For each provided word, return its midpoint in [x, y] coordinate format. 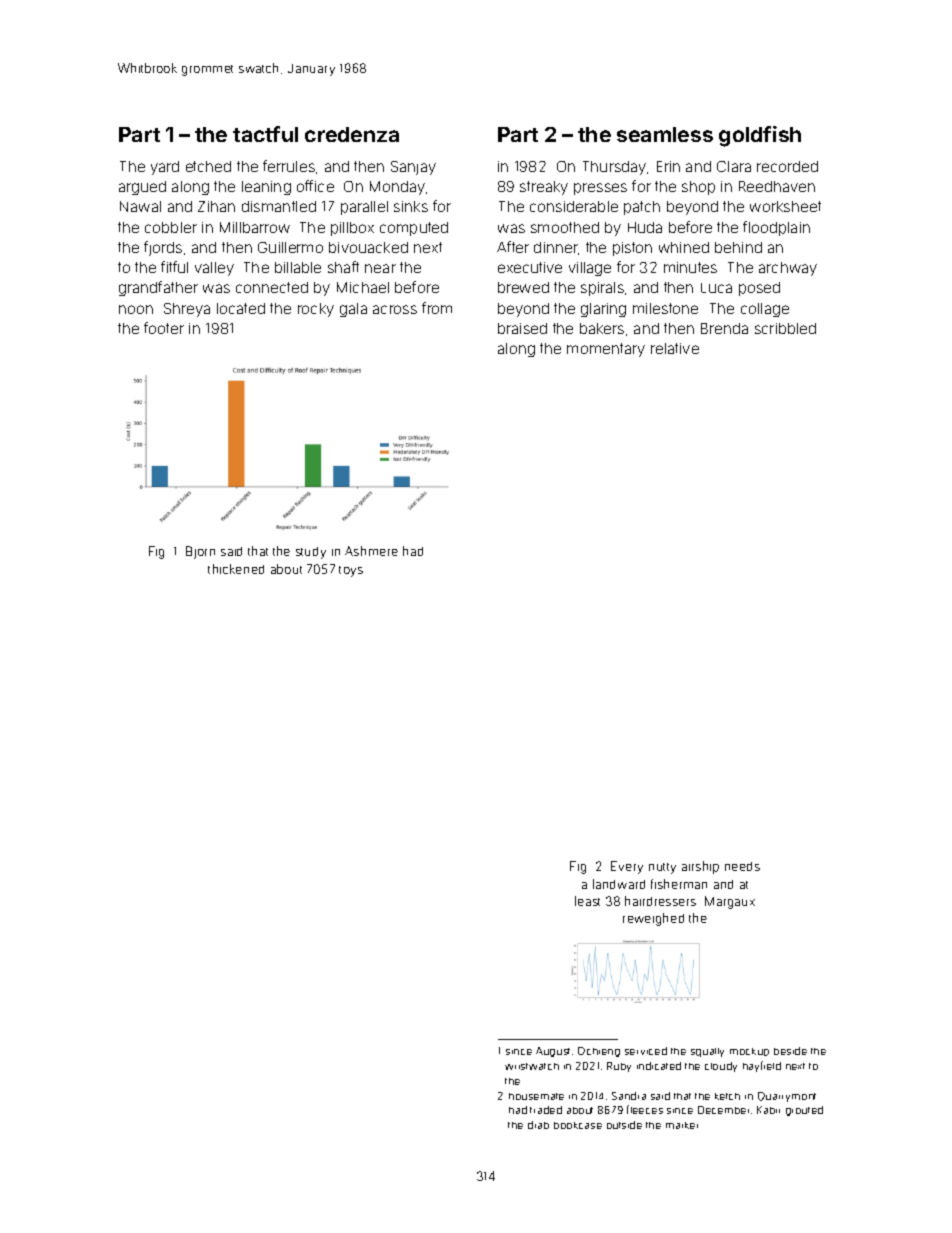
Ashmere [371, 551]
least [587, 901]
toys [351, 571]
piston [632, 249]
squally [707, 1052]
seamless [665, 134]
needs [742, 866]
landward [619, 884]
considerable [574, 206]
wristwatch [532, 1066]
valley [214, 269]
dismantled [279, 206]
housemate [536, 1096]
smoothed [565, 227]
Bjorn [200, 552]
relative [675, 348]
